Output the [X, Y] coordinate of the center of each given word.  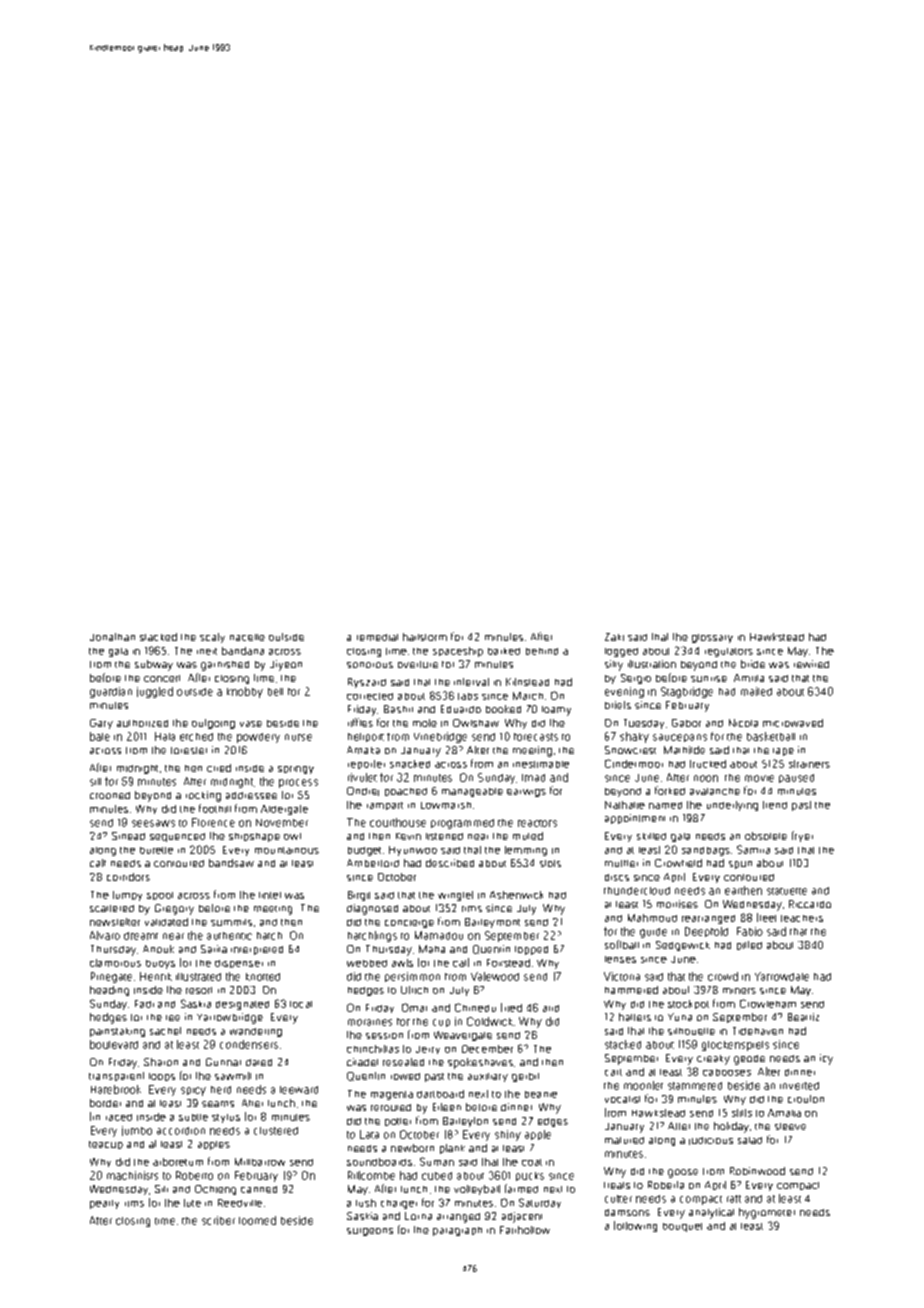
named [665, 805]
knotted [263, 977]
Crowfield [678, 863]
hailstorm [425, 637]
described [450, 863]
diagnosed [372, 909]
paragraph [457, 1231]
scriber [218, 1220]
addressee [251, 795]
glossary [712, 638]
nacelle [247, 637]
